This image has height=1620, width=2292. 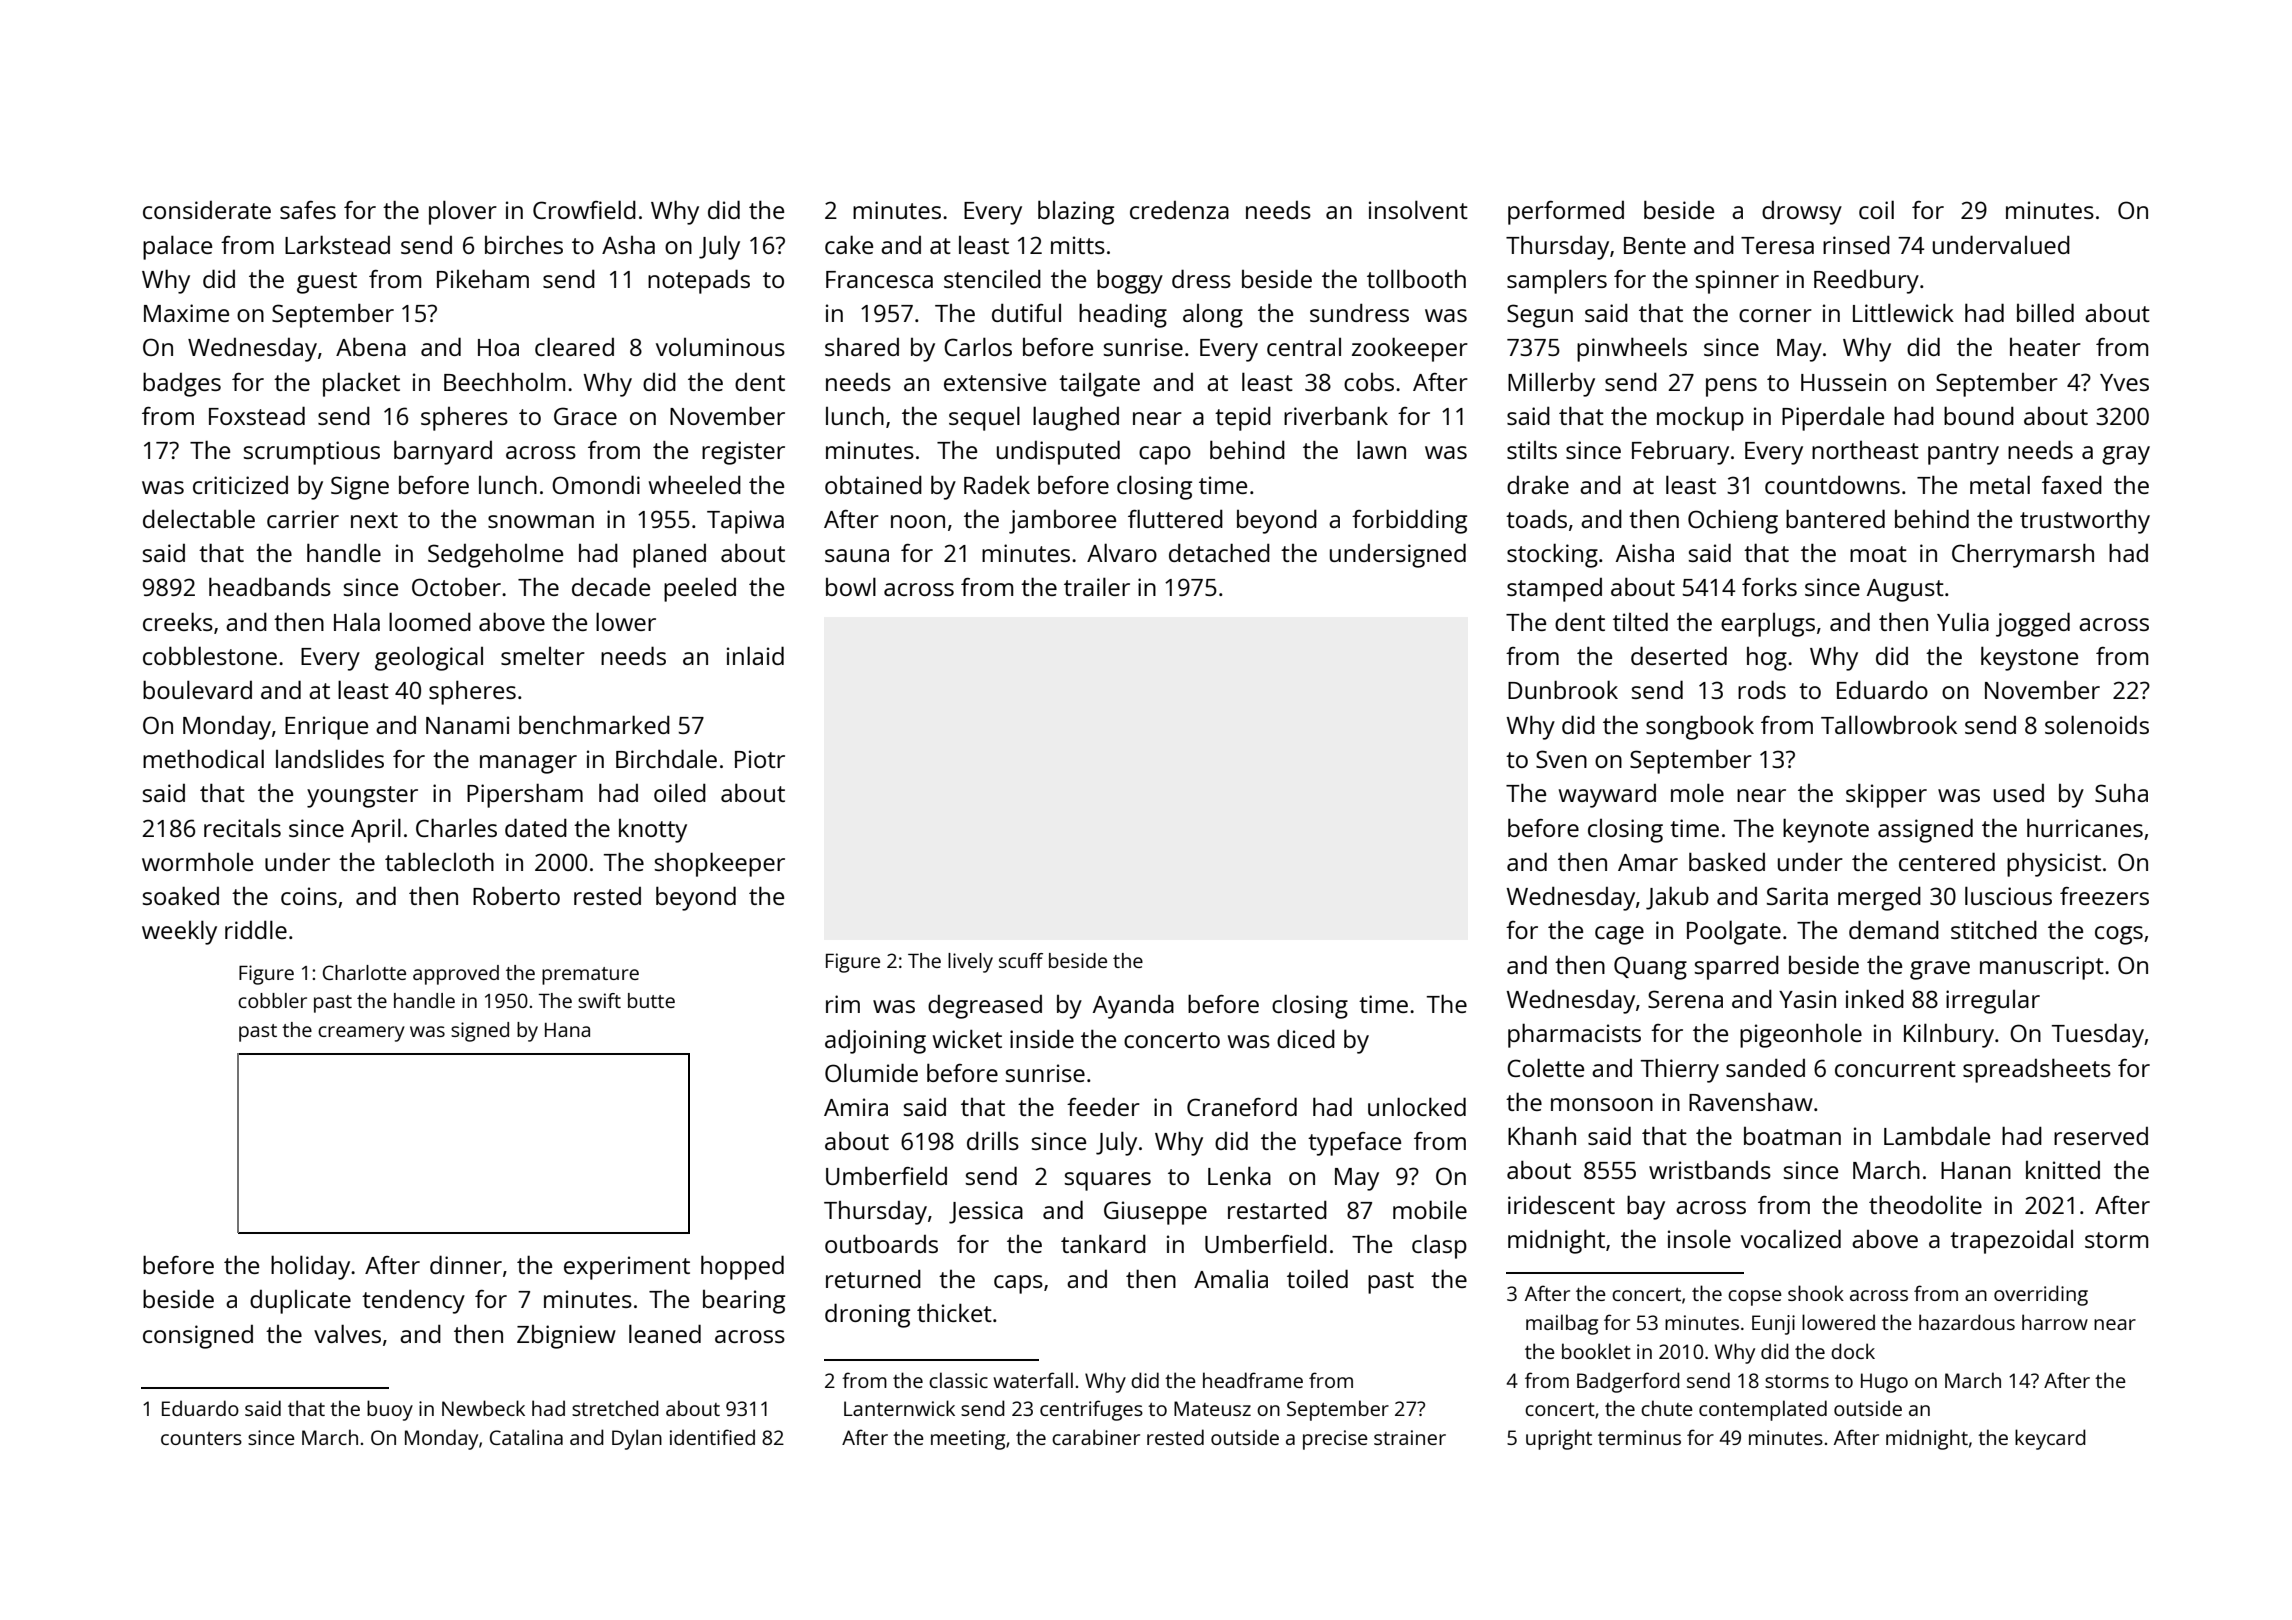 I want to click on creeks, so click(x=178, y=621).
